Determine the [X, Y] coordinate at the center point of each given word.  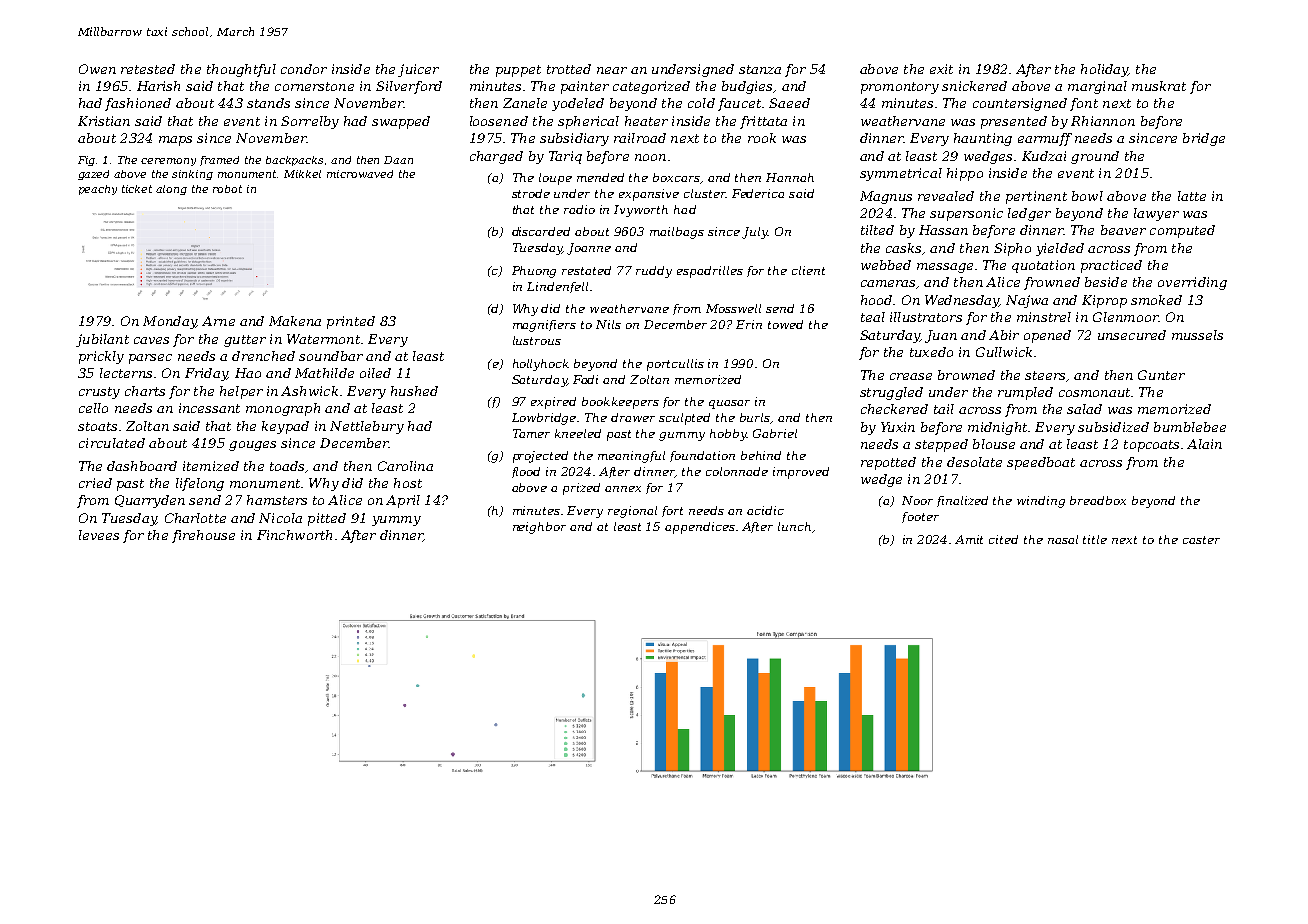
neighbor [539, 528]
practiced [1111, 266]
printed [351, 322]
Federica [758, 193]
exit [941, 69]
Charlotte [195, 518]
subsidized [1113, 427]
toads [287, 466]
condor [304, 69]
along [171, 190]
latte [1192, 196]
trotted [569, 69]
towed [785, 324]
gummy [682, 436]
